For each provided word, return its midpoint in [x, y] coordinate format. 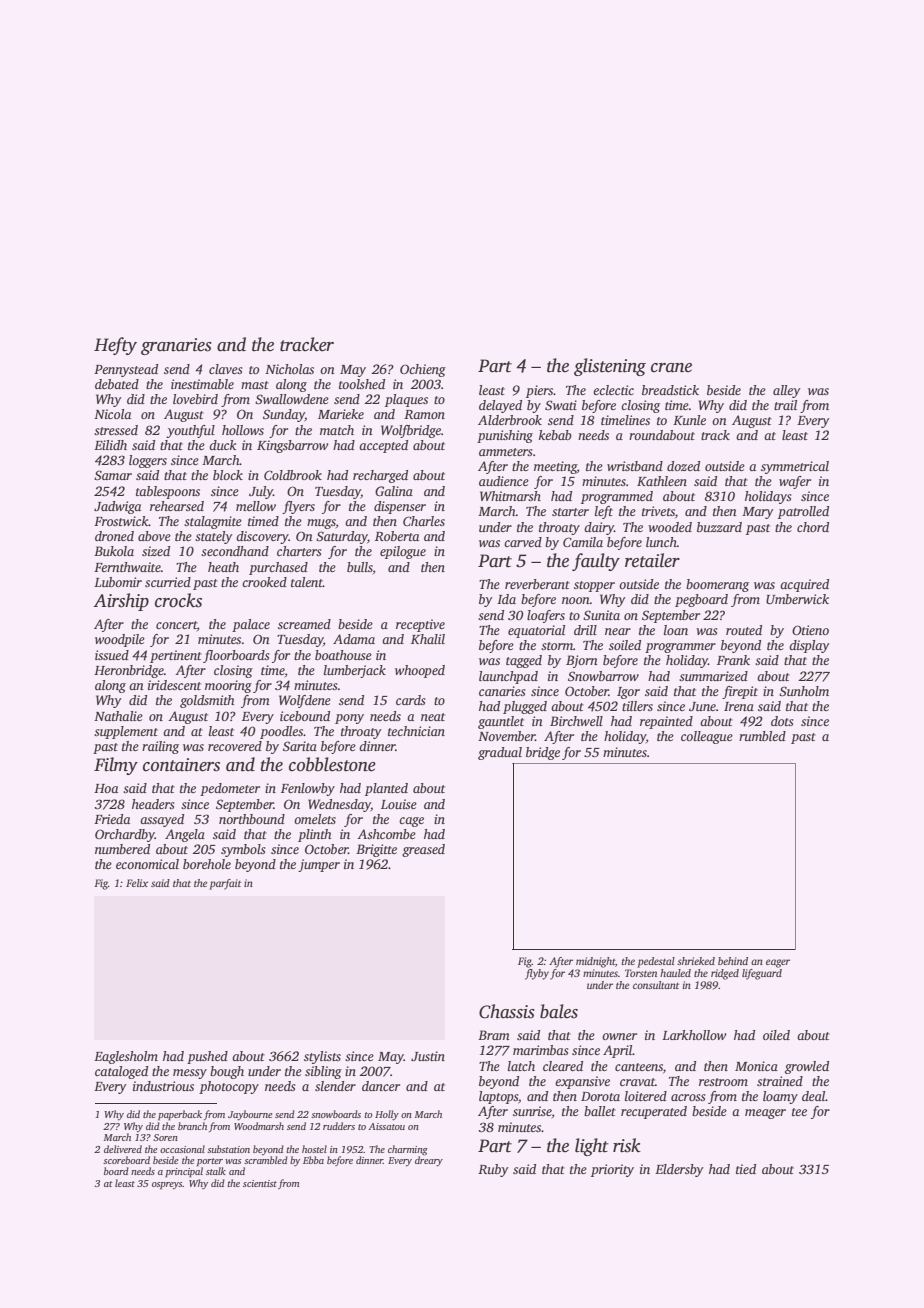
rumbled [762, 736]
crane [671, 368]
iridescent [174, 685]
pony [349, 719]
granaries [176, 346]
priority [612, 1170]
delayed [500, 406]
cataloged [121, 1072]
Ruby [493, 1170]
